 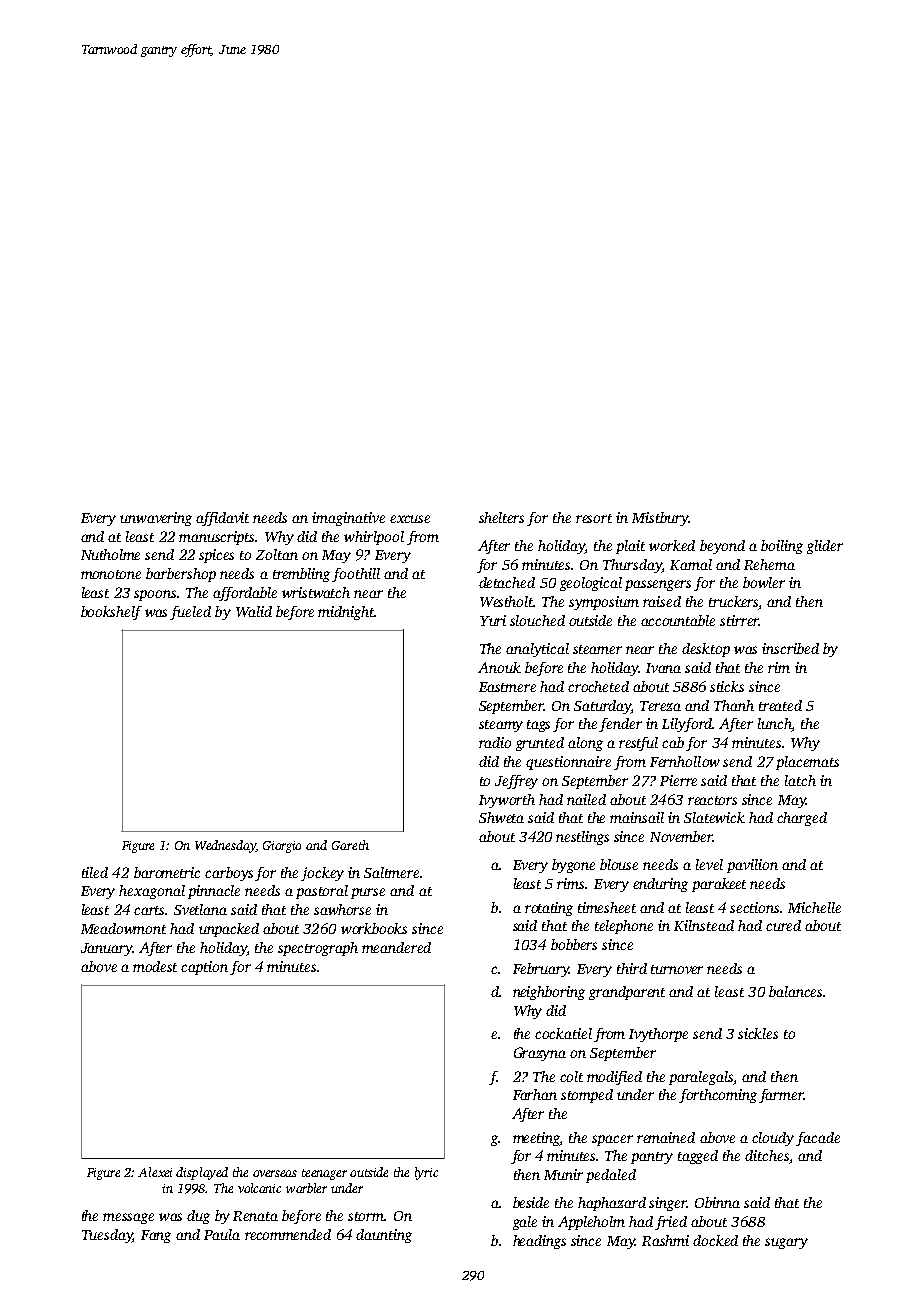 What do you see at coordinates (225, 846) in the screenshot?
I see `Wednesday` at bounding box center [225, 846].
